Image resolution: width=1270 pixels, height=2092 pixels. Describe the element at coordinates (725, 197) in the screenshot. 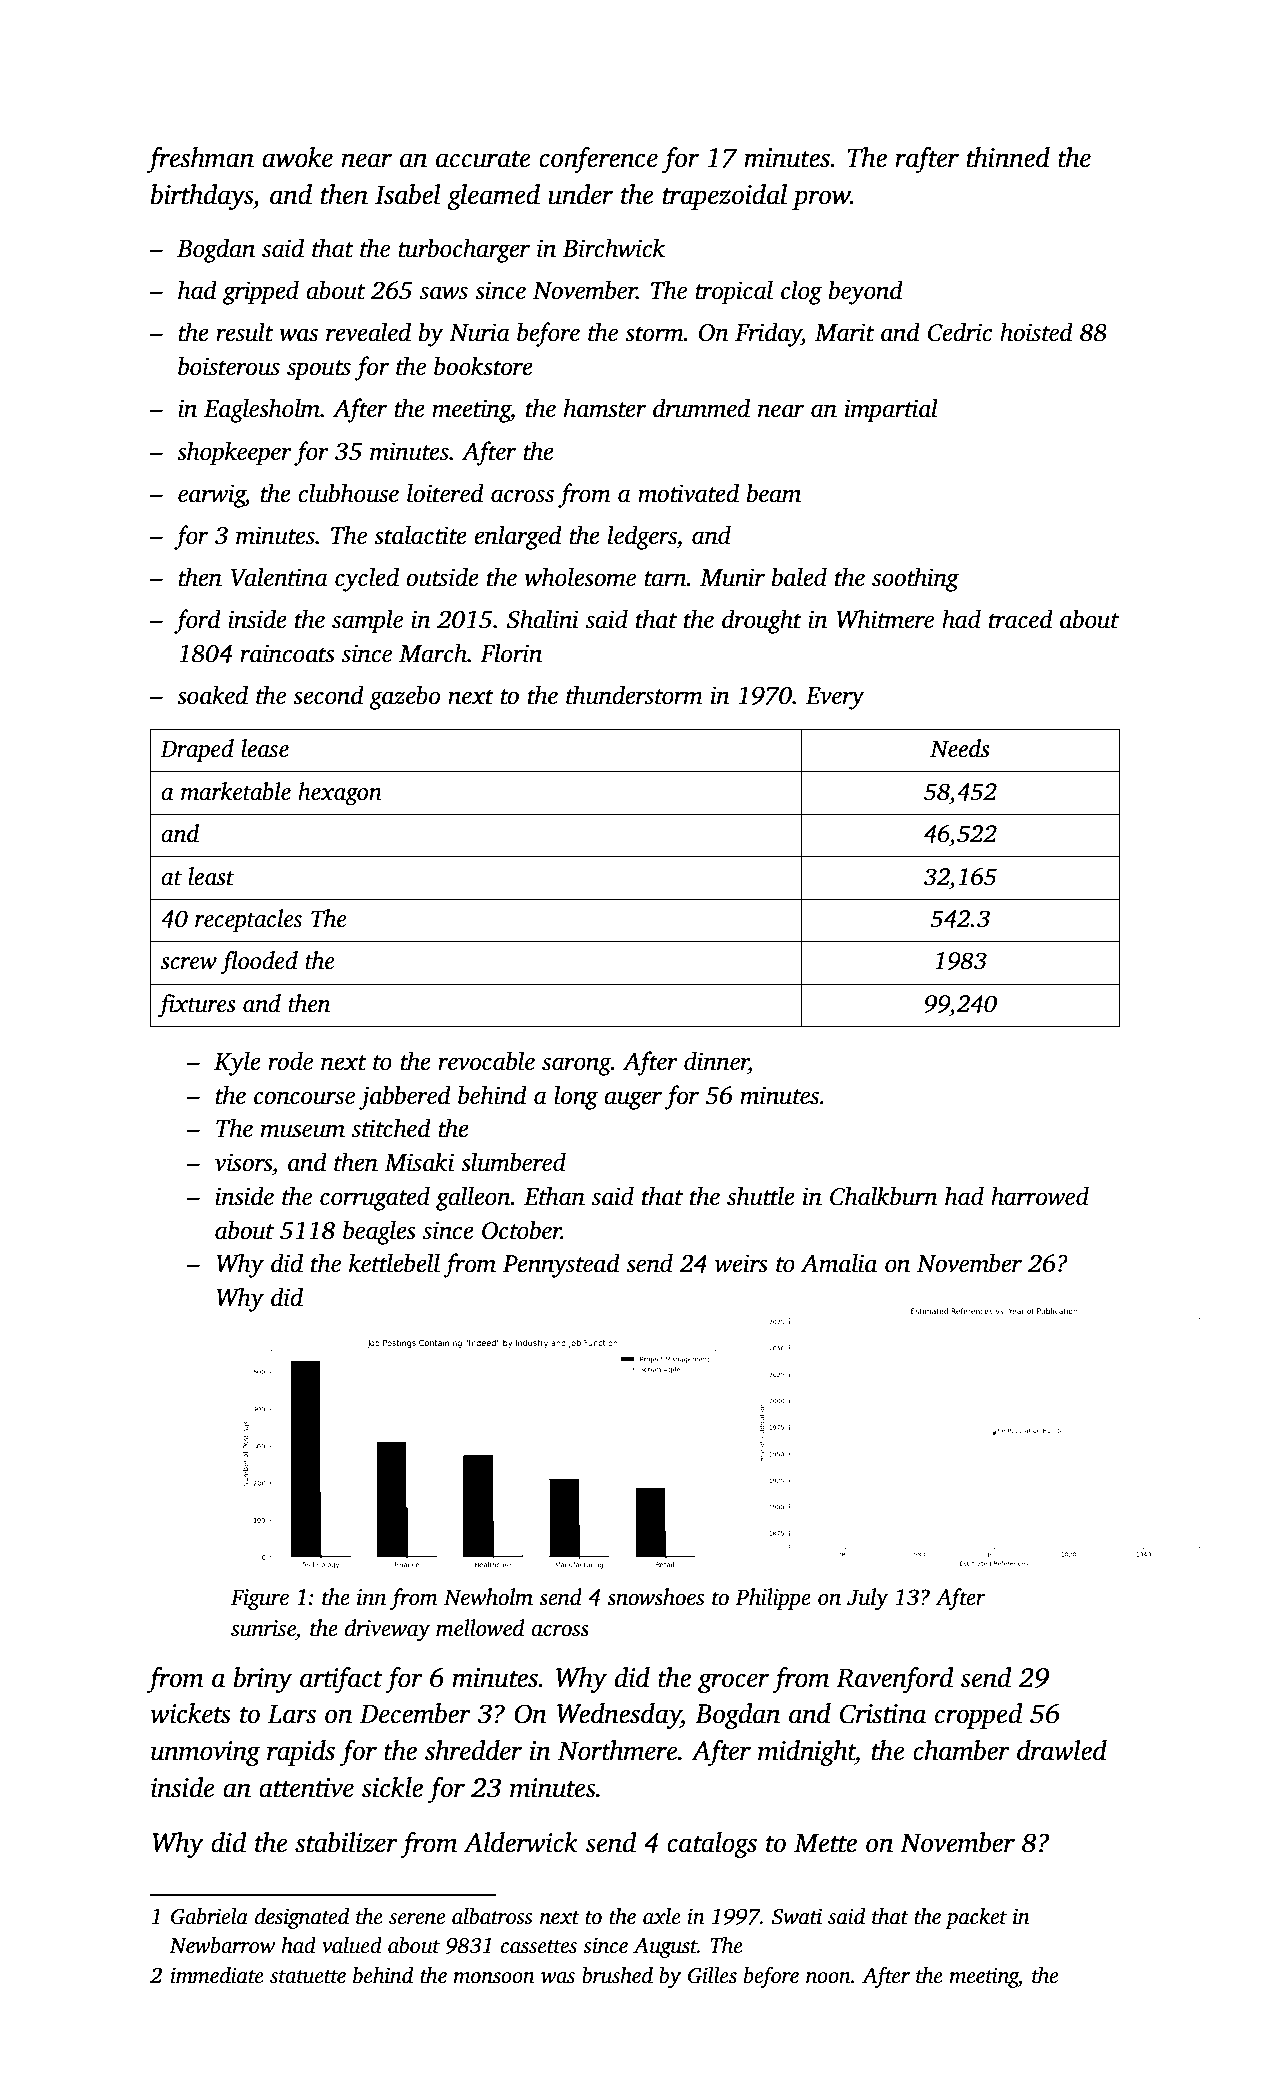

I see `trapezoidal` at that location.
